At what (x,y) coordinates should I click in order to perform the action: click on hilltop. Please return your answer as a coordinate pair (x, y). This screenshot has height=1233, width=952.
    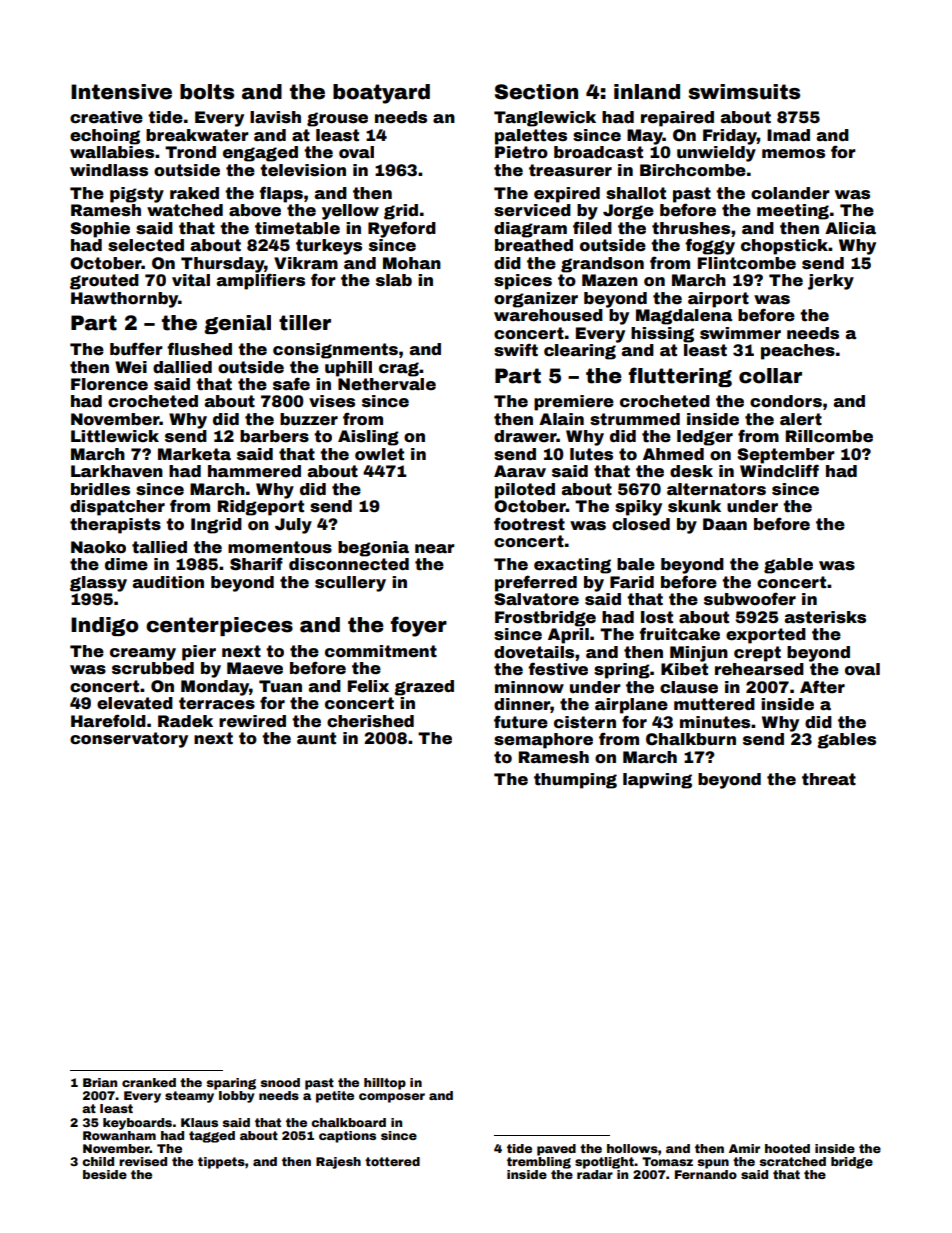
    Looking at the image, I should click on (385, 1084).
